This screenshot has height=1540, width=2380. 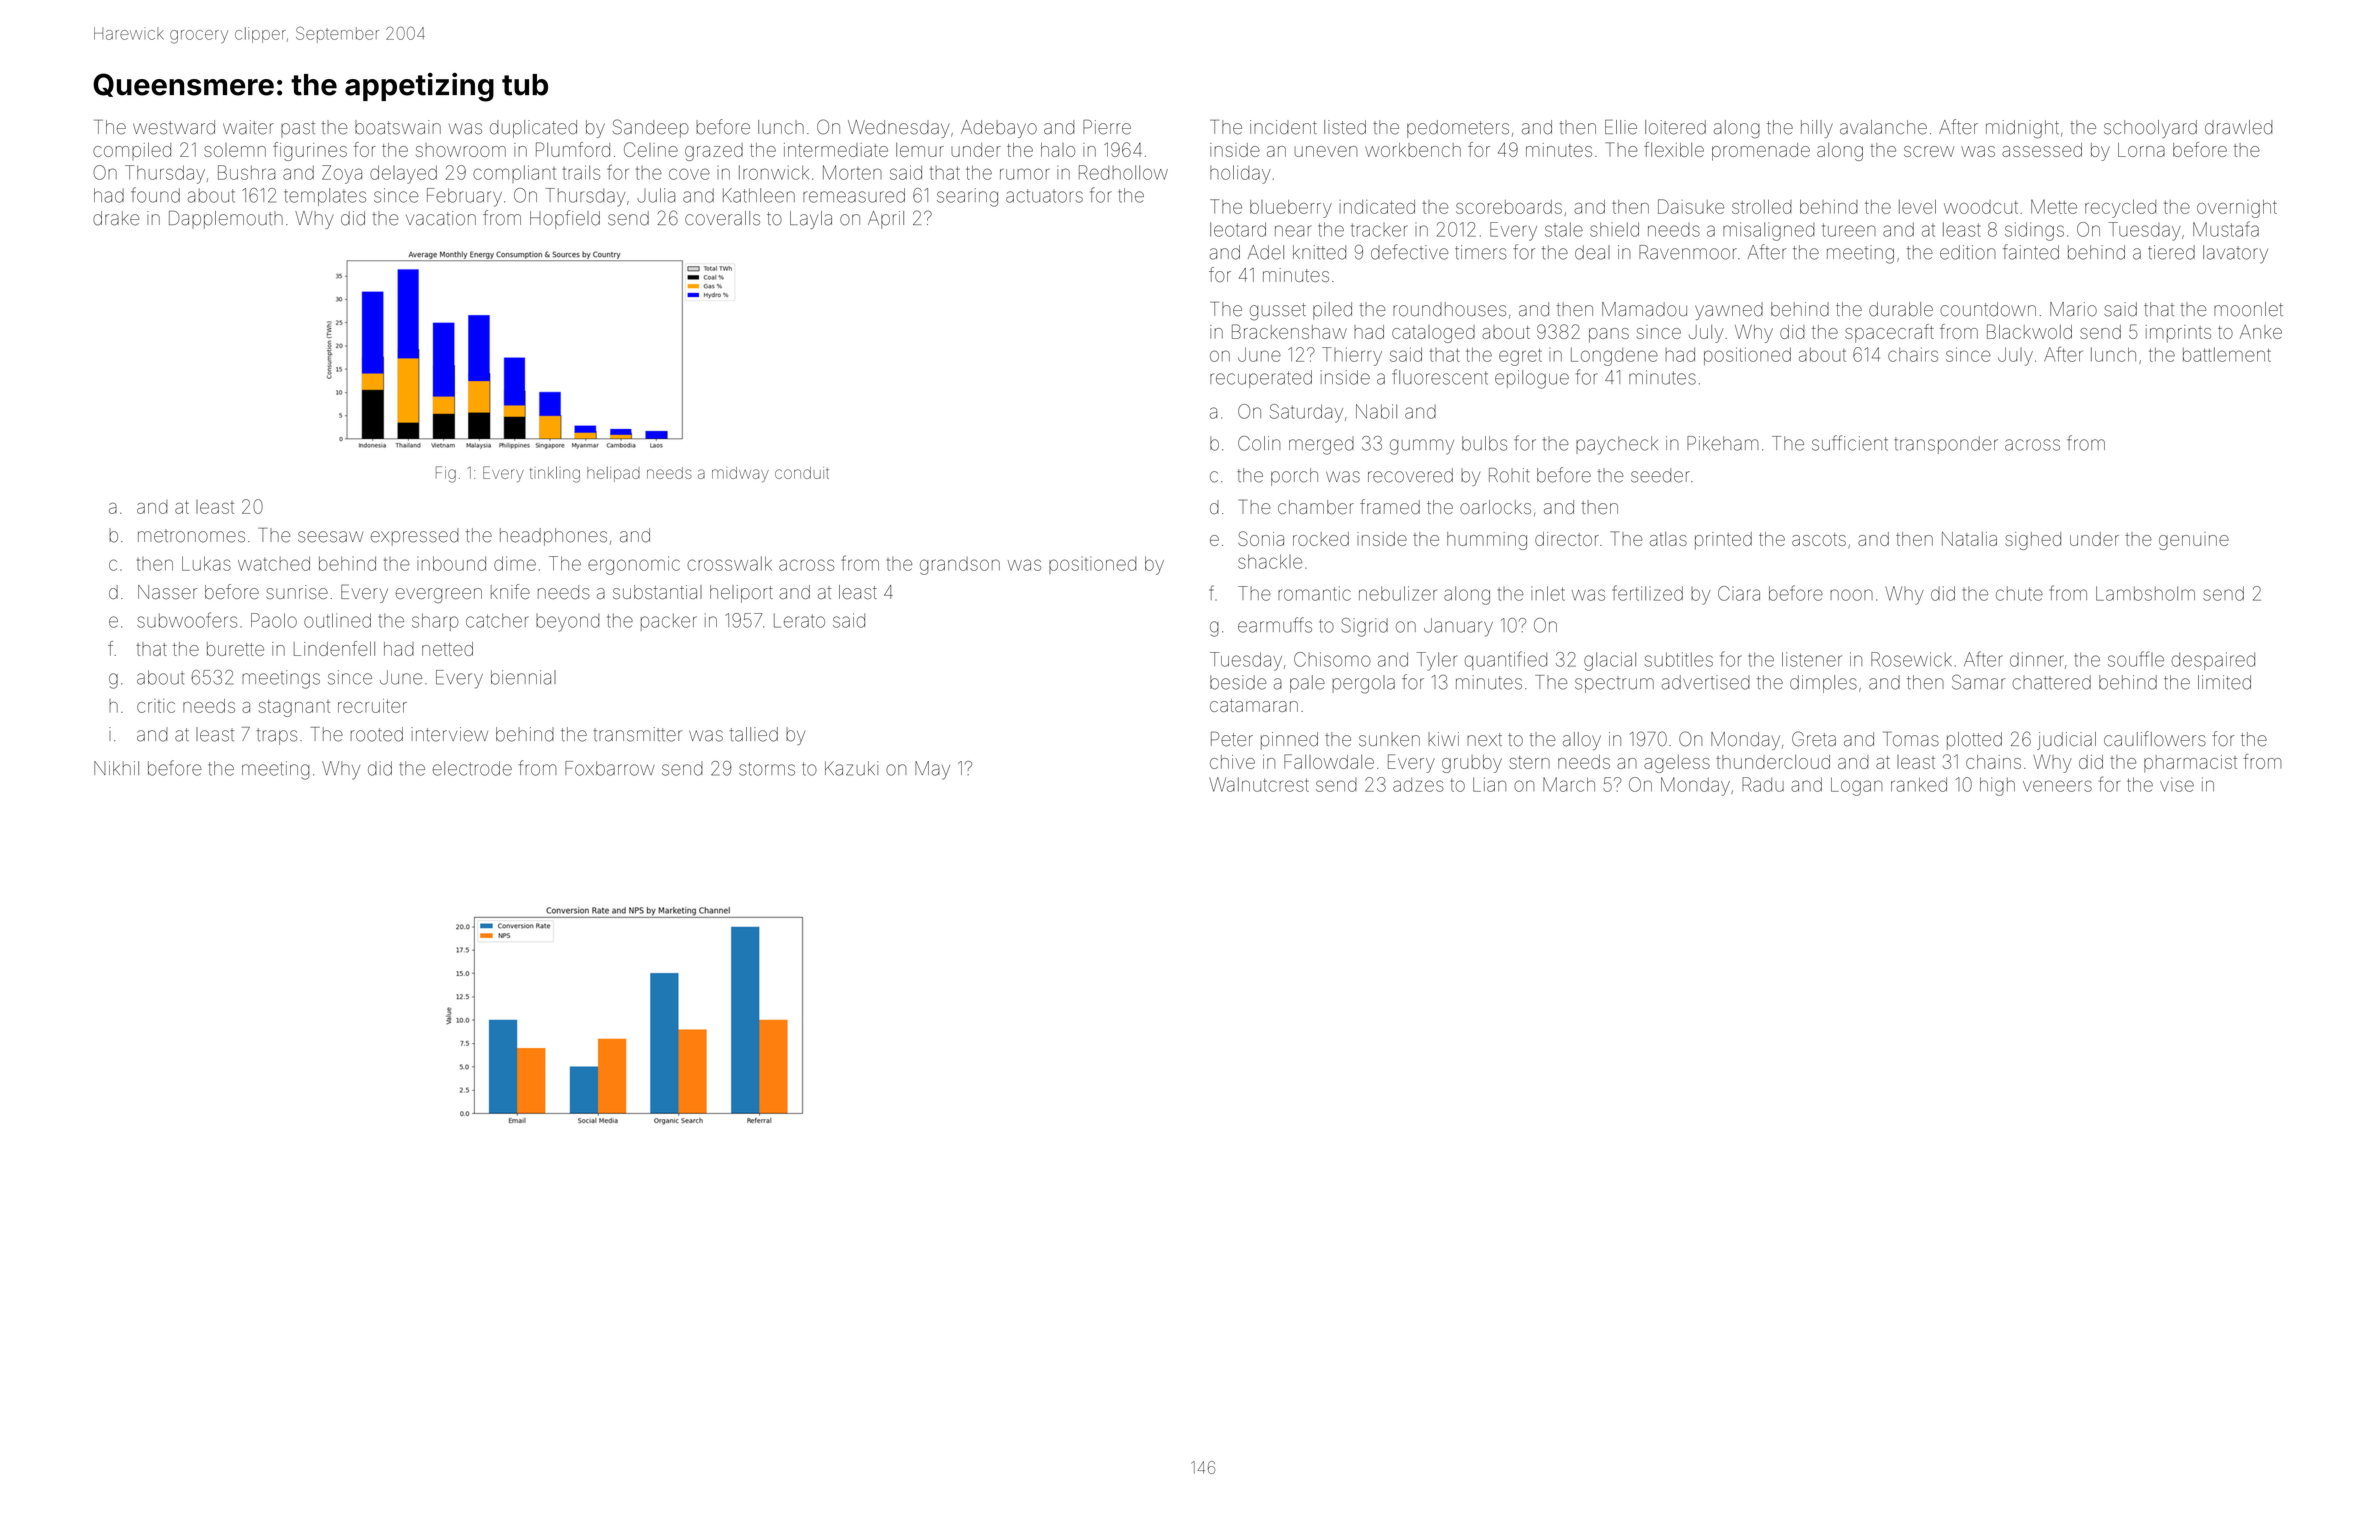 What do you see at coordinates (235, 649) in the screenshot?
I see `burette` at bounding box center [235, 649].
